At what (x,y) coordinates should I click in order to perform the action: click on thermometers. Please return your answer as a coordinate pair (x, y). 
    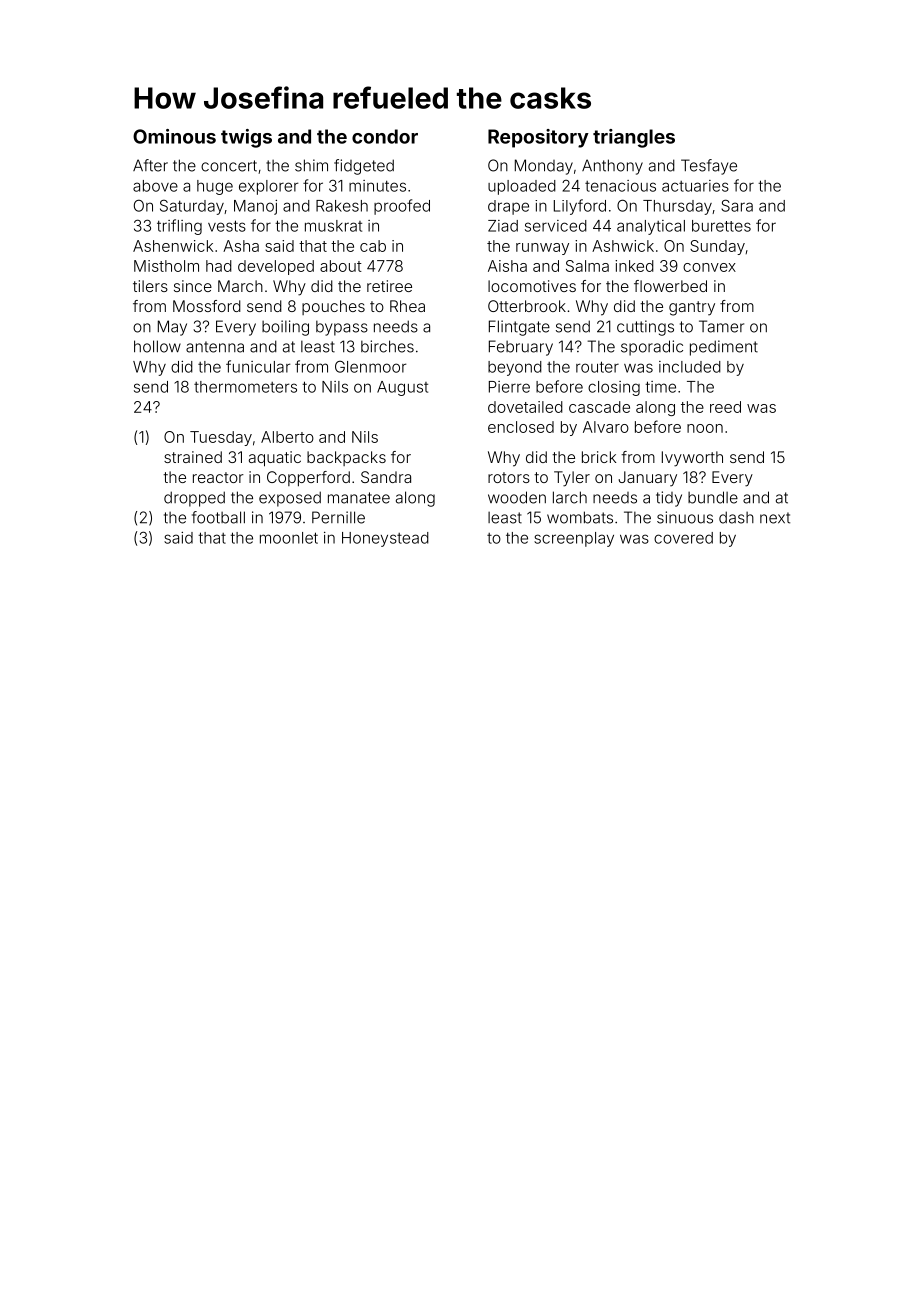
    Looking at the image, I should click on (245, 387).
